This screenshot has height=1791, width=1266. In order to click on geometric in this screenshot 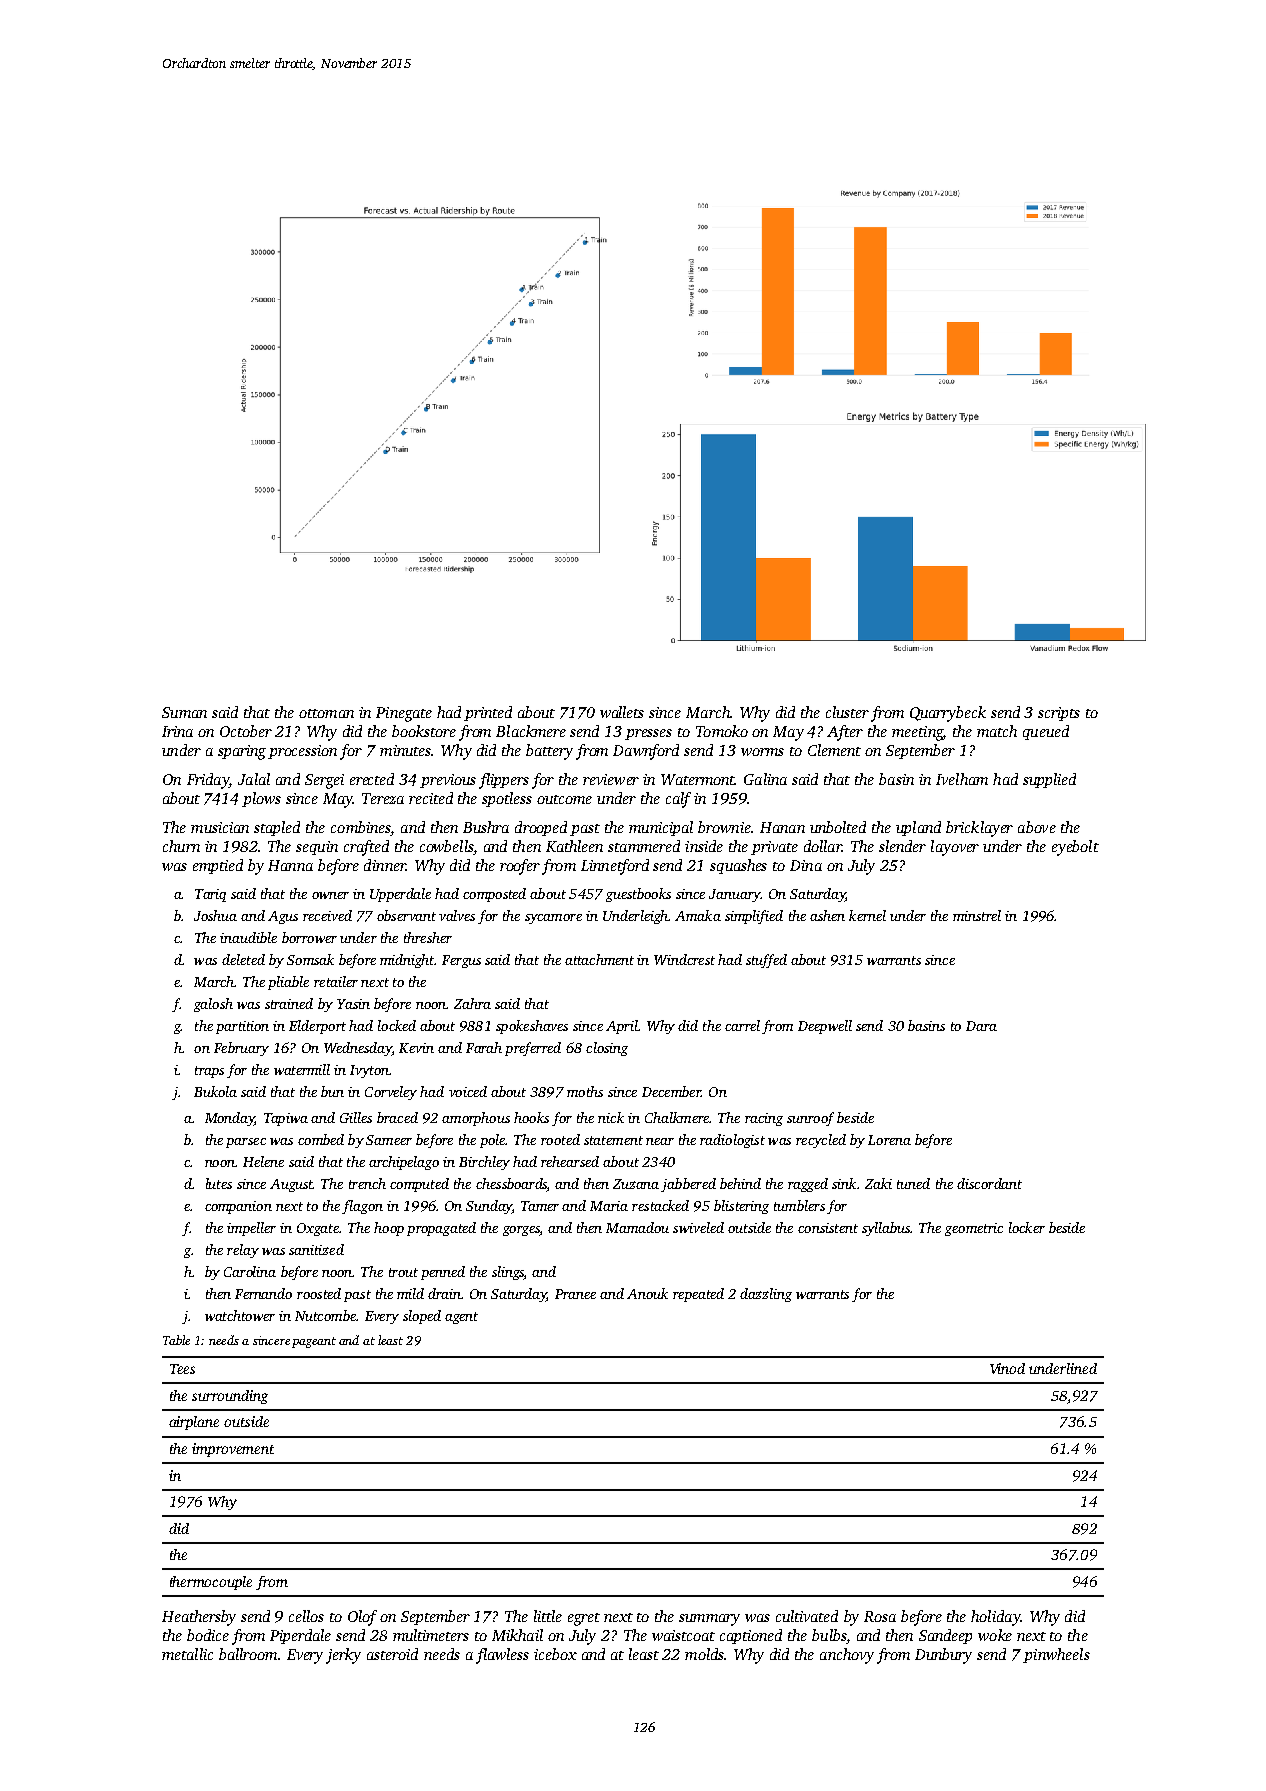, I will do `click(974, 1229)`.
